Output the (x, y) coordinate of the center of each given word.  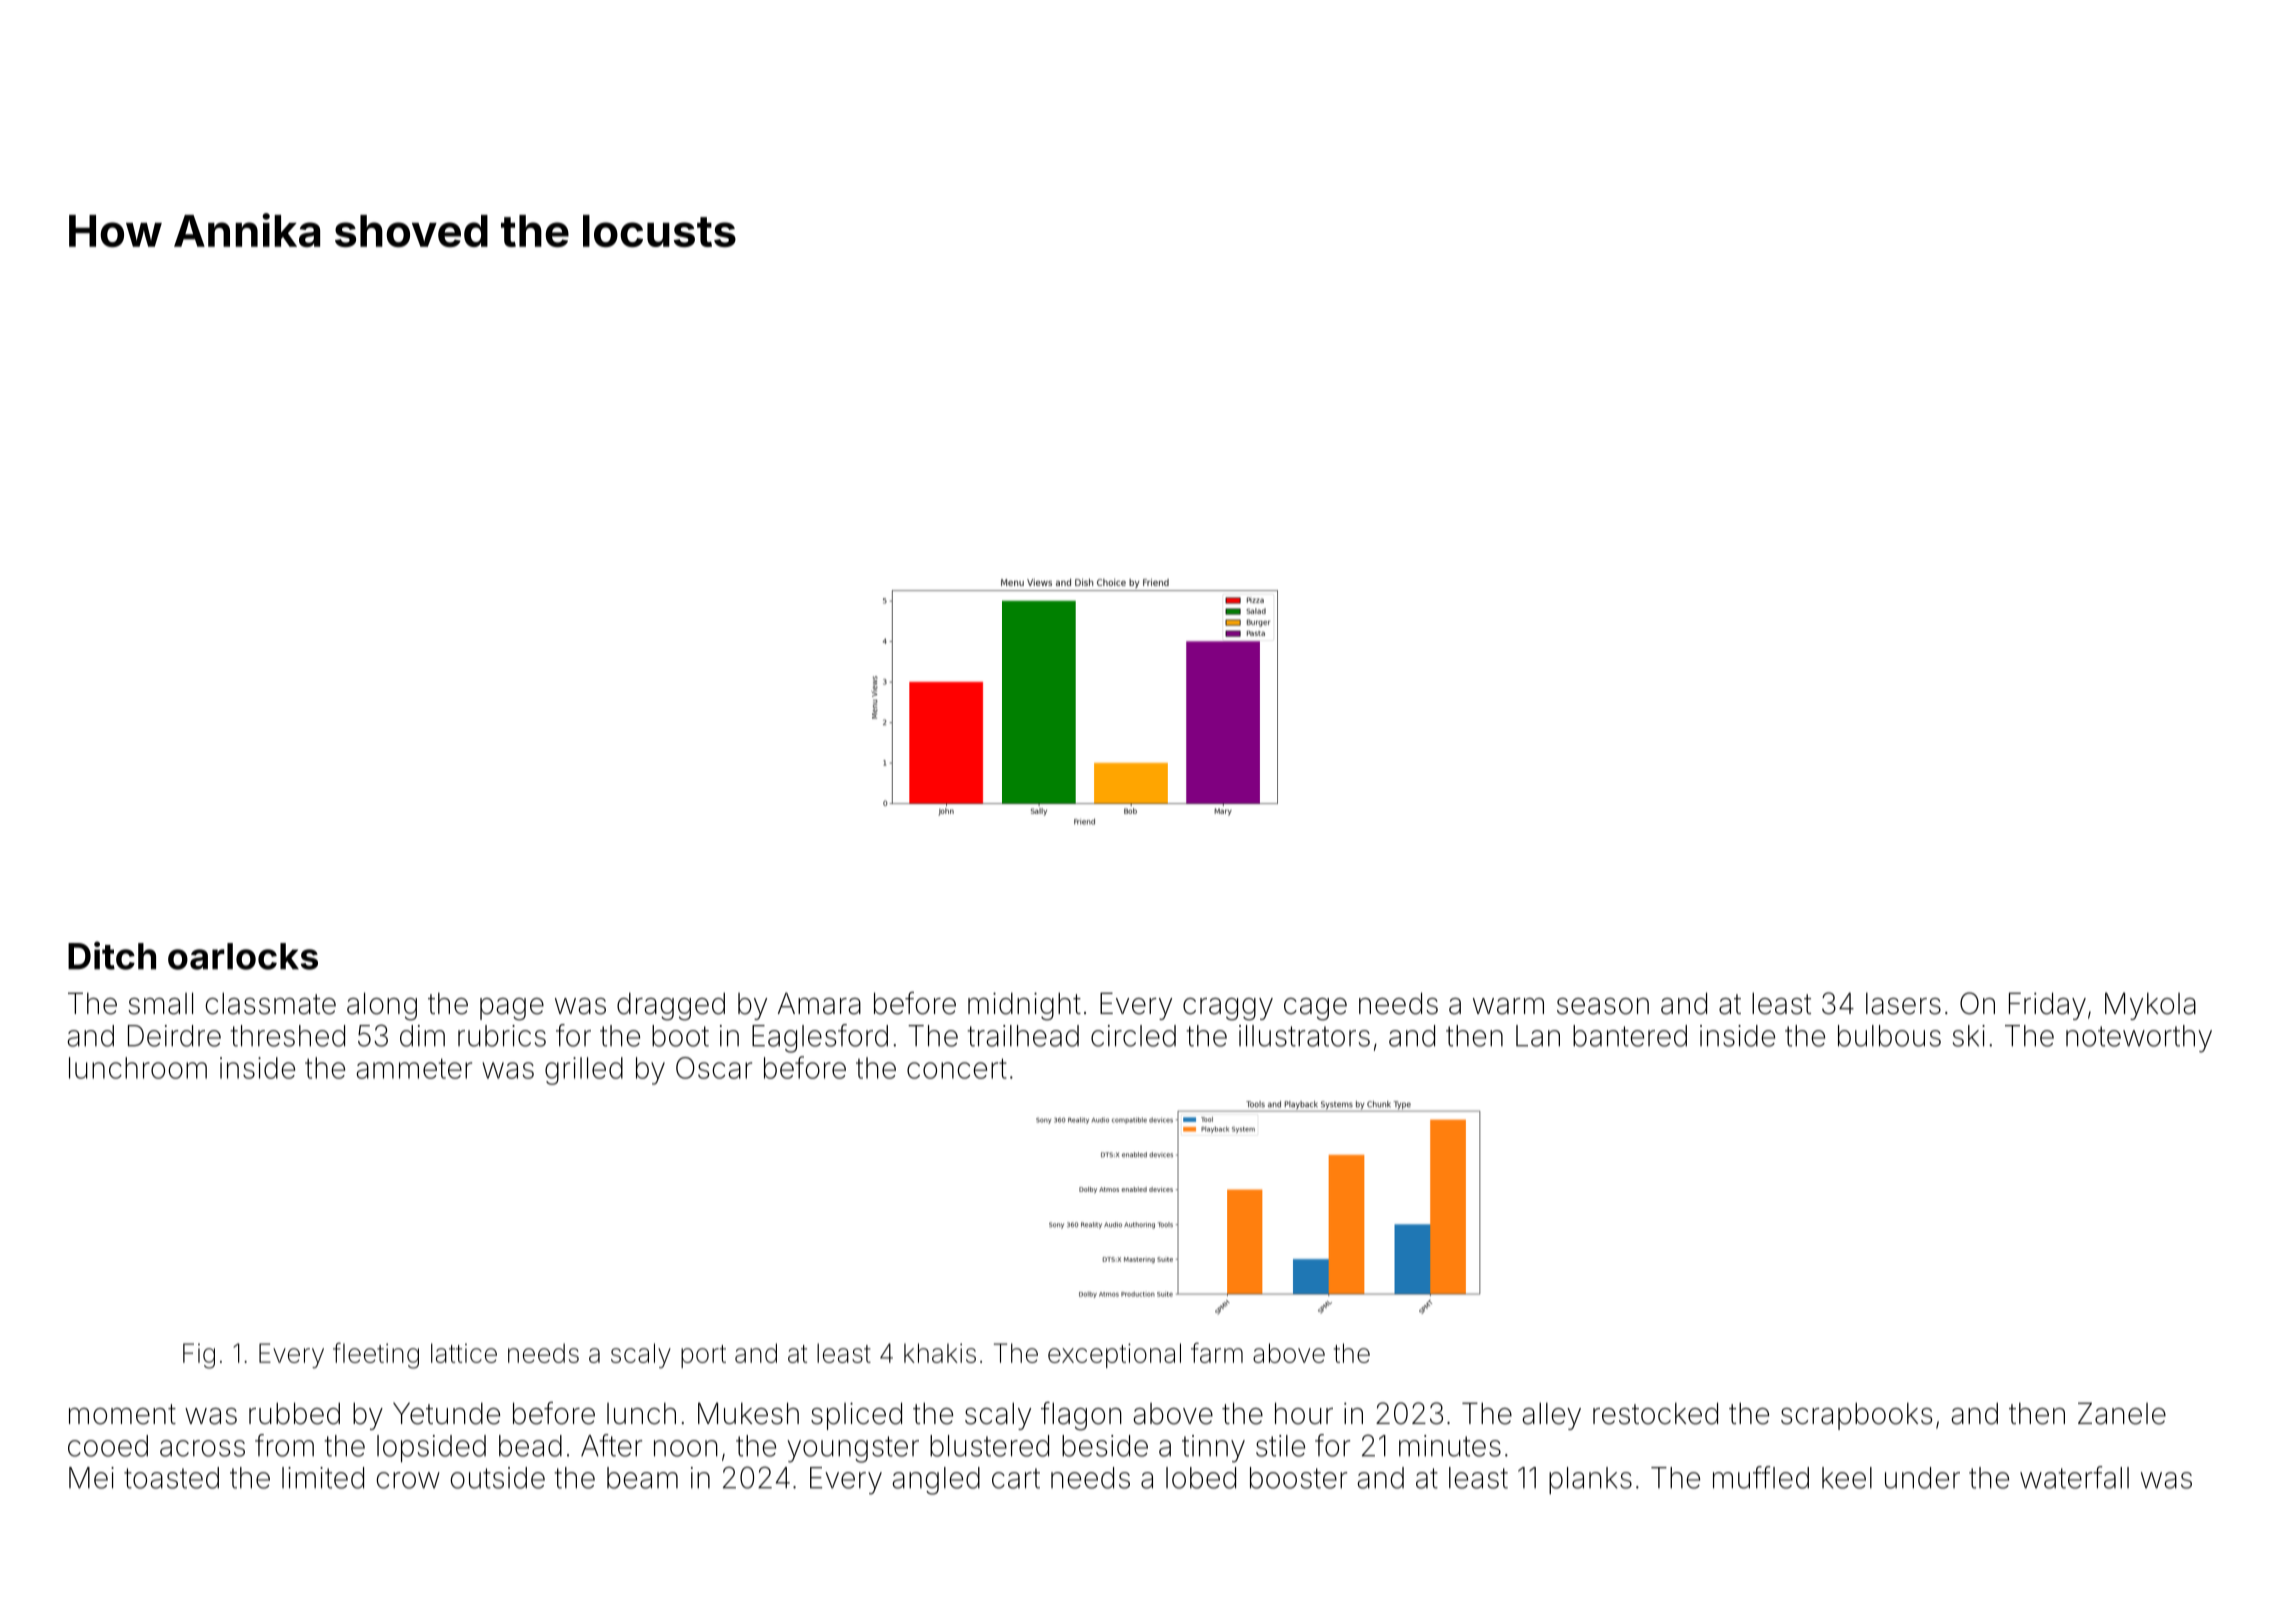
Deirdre (174, 1036)
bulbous (1889, 1036)
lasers (1903, 1004)
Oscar (714, 1068)
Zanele (2122, 1413)
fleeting (376, 1355)
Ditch (112, 955)
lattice (464, 1353)
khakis (940, 1353)
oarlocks (243, 956)
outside (497, 1478)
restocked (1655, 1413)
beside (1105, 1446)
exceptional (1114, 1355)
